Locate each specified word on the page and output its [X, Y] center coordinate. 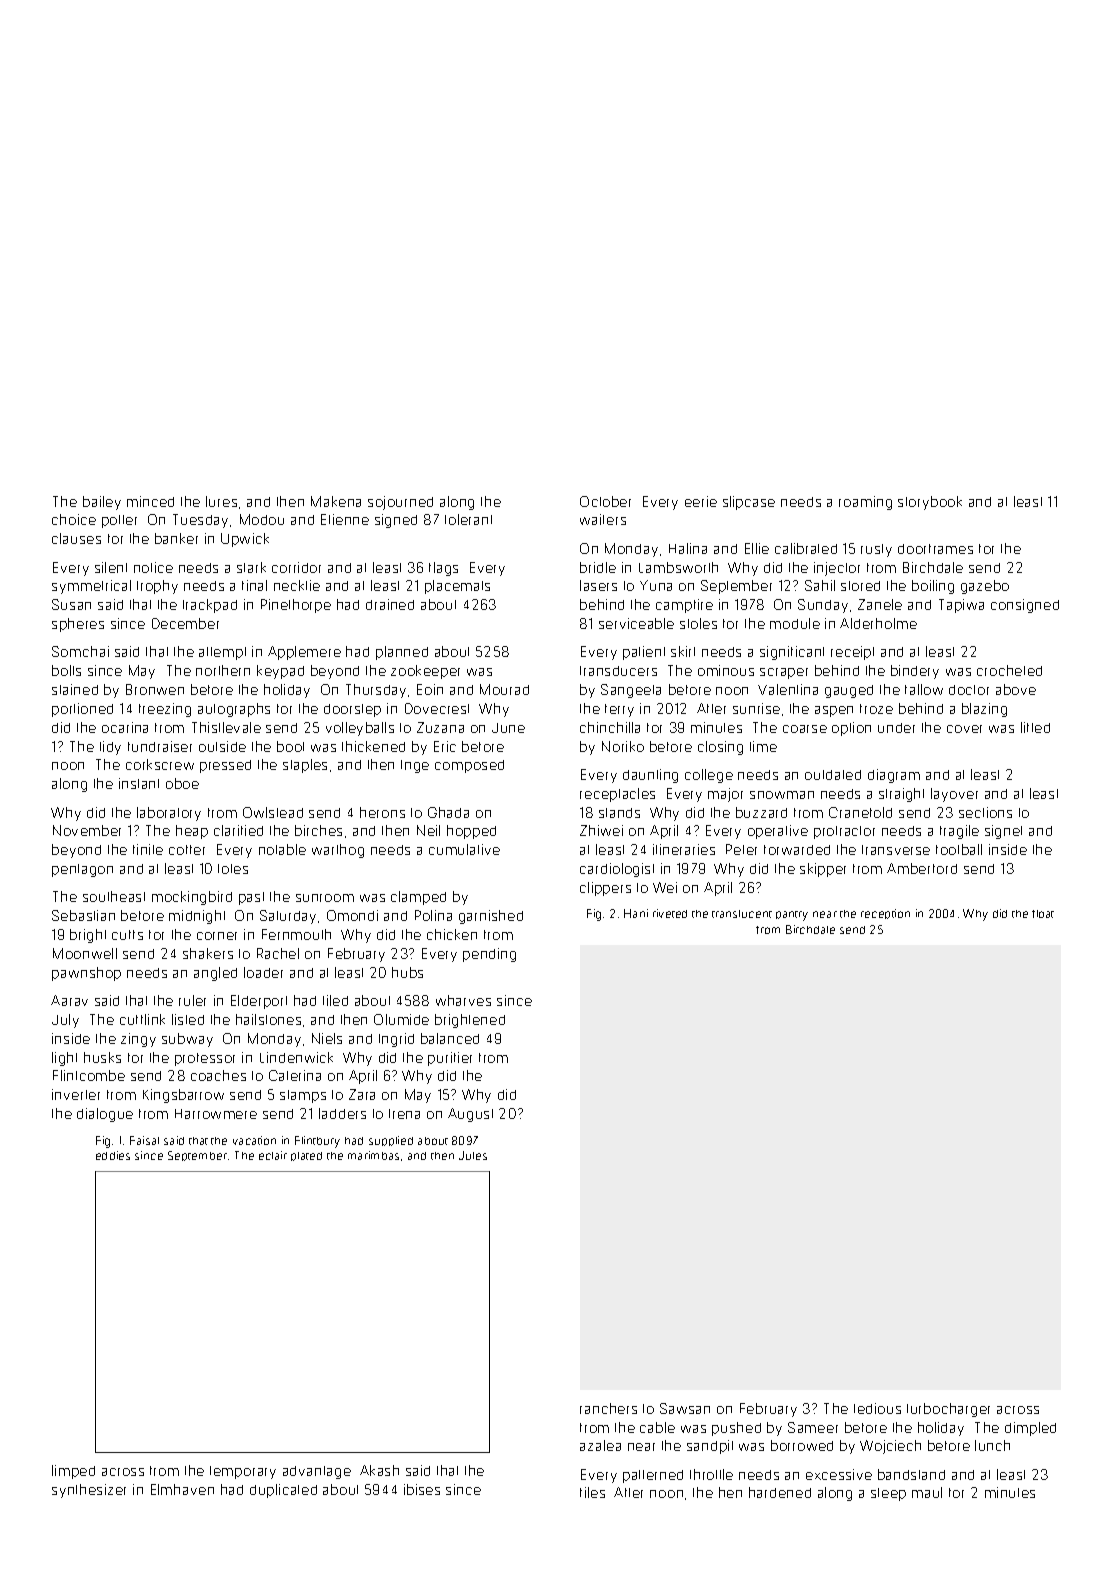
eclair [273, 1155]
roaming [865, 503]
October [605, 501]
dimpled [1030, 1429]
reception [885, 914]
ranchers [608, 1408]
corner [217, 936]
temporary [243, 1472]
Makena [336, 501]
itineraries [684, 849]
